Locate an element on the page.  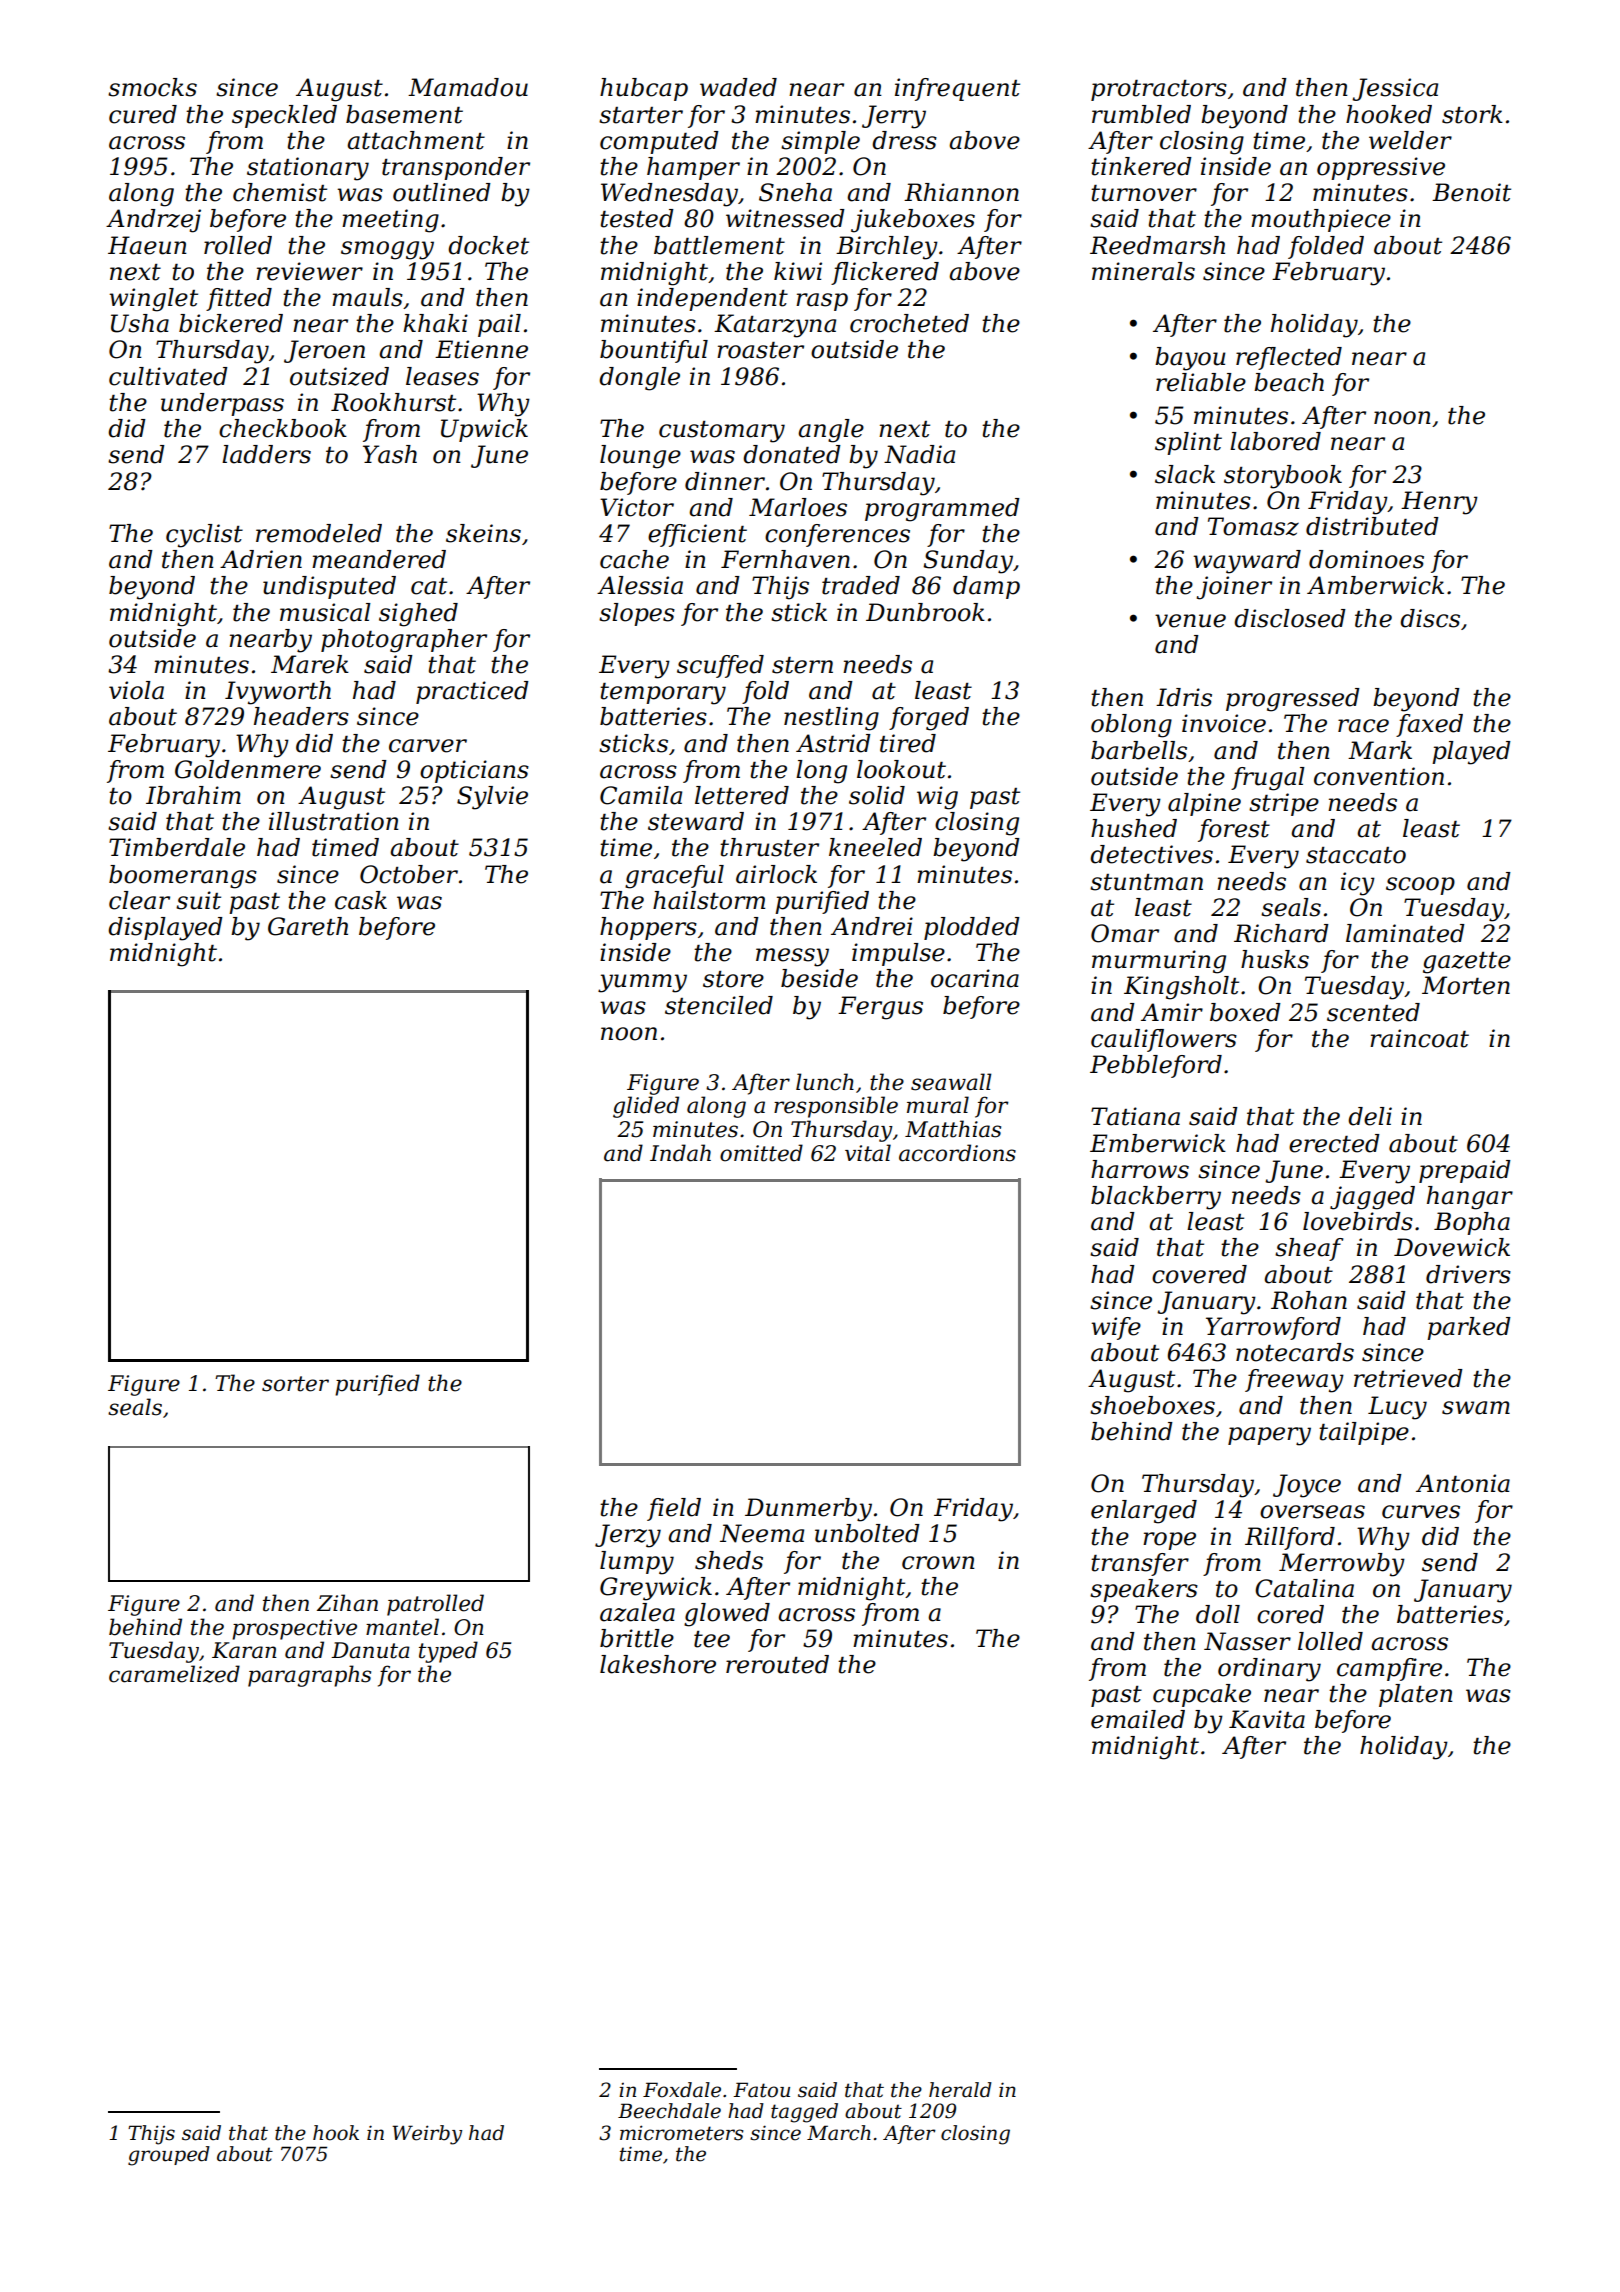
grouped is located at coordinates (169, 2156).
